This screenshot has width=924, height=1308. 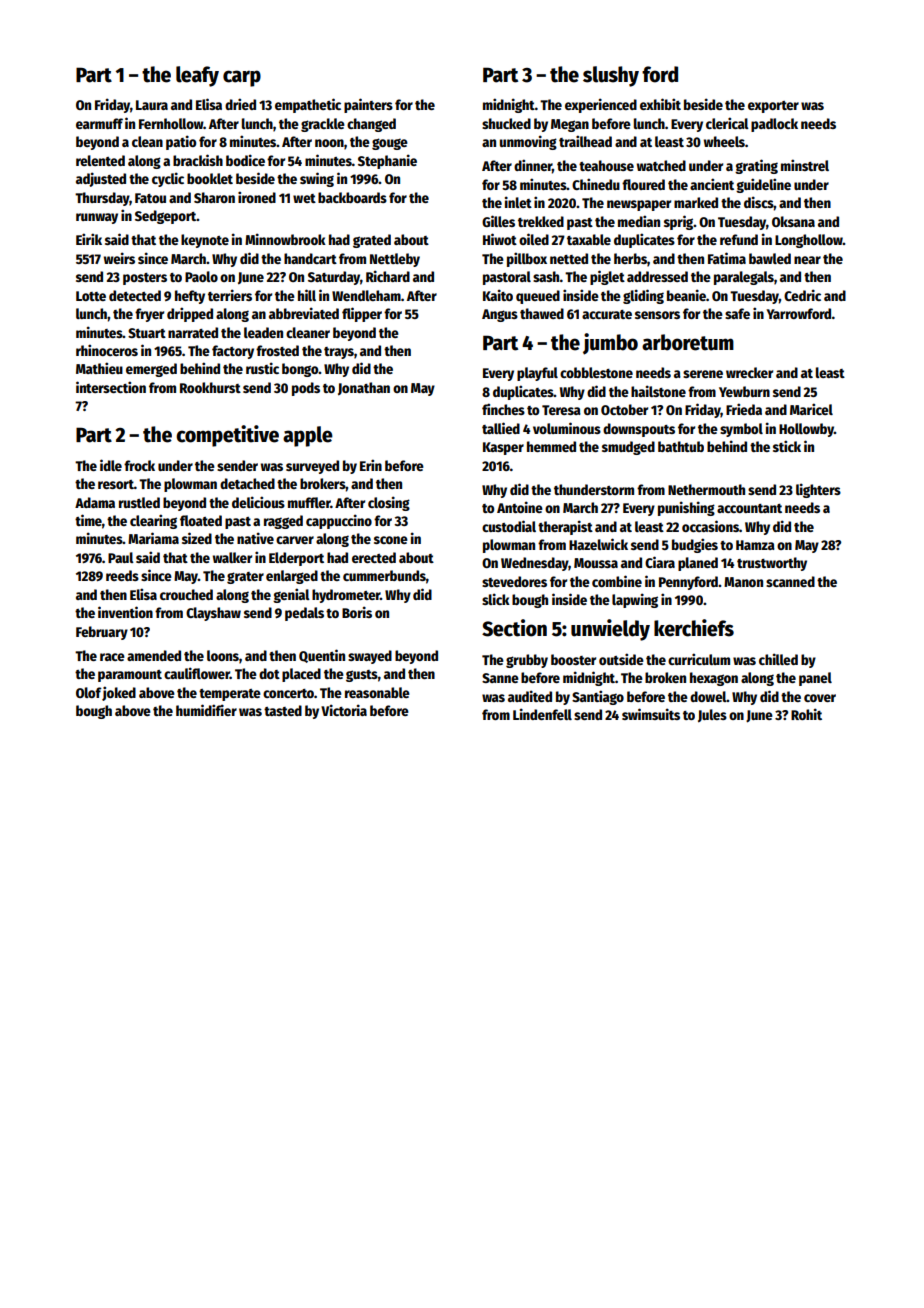 What do you see at coordinates (206, 710) in the screenshot?
I see `humidifier` at bounding box center [206, 710].
